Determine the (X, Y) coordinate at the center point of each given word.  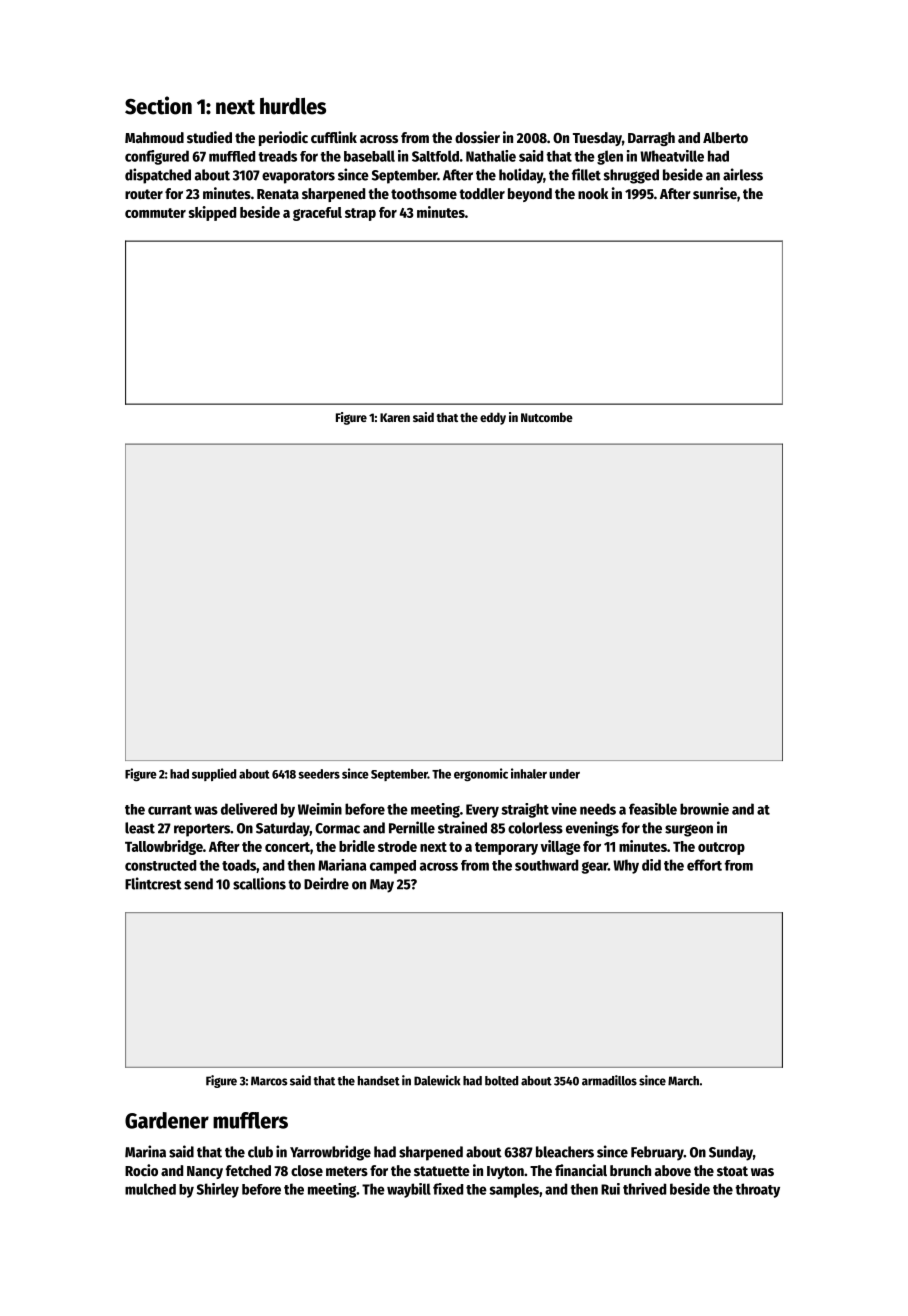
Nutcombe (547, 417)
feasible (653, 809)
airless (743, 174)
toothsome (424, 193)
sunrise (715, 193)
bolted (501, 1081)
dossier (477, 137)
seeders (319, 774)
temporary (506, 848)
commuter (155, 213)
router (144, 194)
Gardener (167, 1120)
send (198, 884)
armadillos (609, 1080)
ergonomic (481, 774)
